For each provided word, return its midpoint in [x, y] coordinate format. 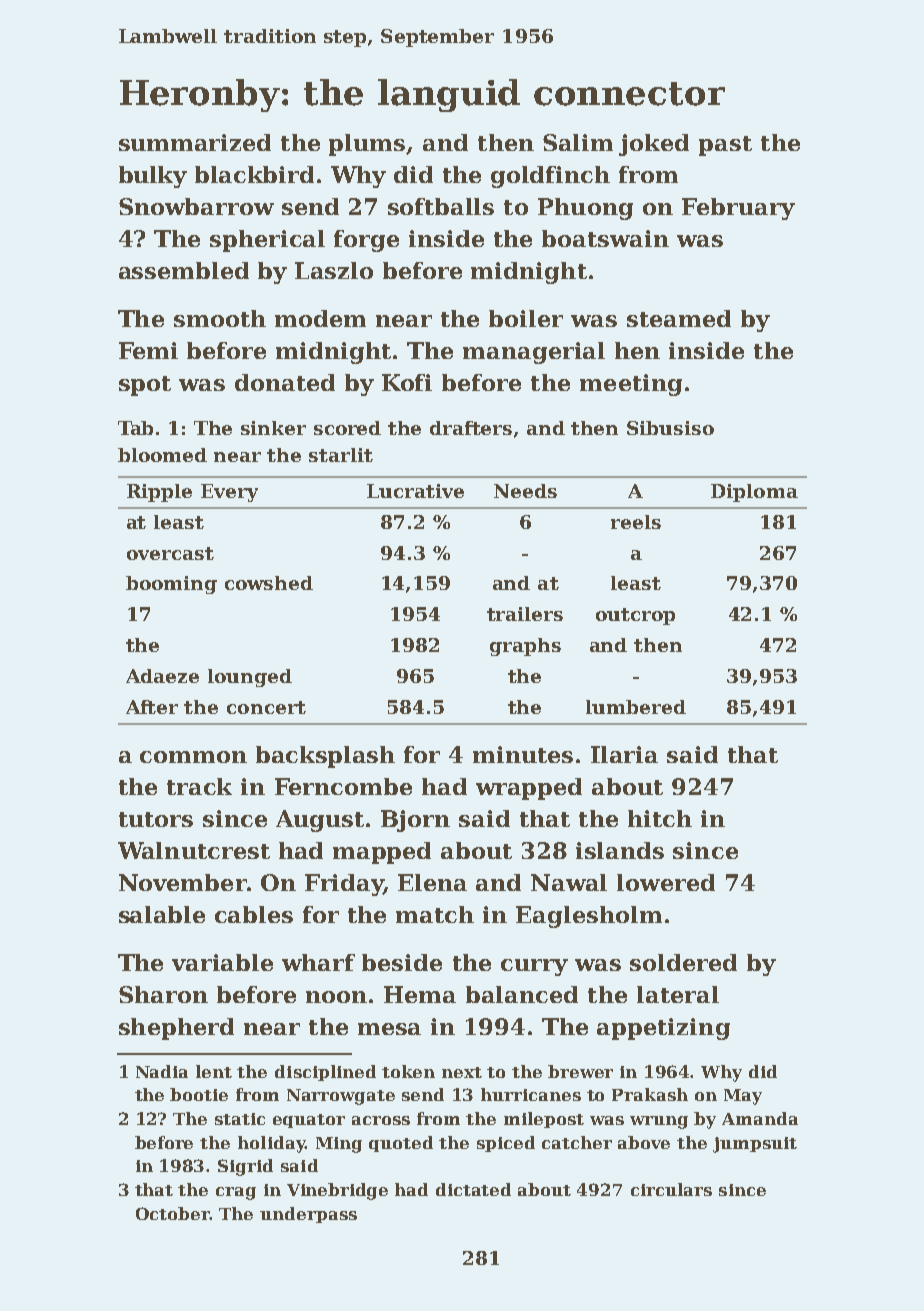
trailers [525, 614]
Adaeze [162, 676]
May [743, 1097]
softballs [441, 206]
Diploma [754, 493]
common [193, 757]
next [462, 1072]
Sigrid [245, 1167]
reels [636, 522]
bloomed [162, 455]
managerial [534, 353]
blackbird [254, 174]
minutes [523, 754]
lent [214, 1071]
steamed [679, 318]
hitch [660, 818]
